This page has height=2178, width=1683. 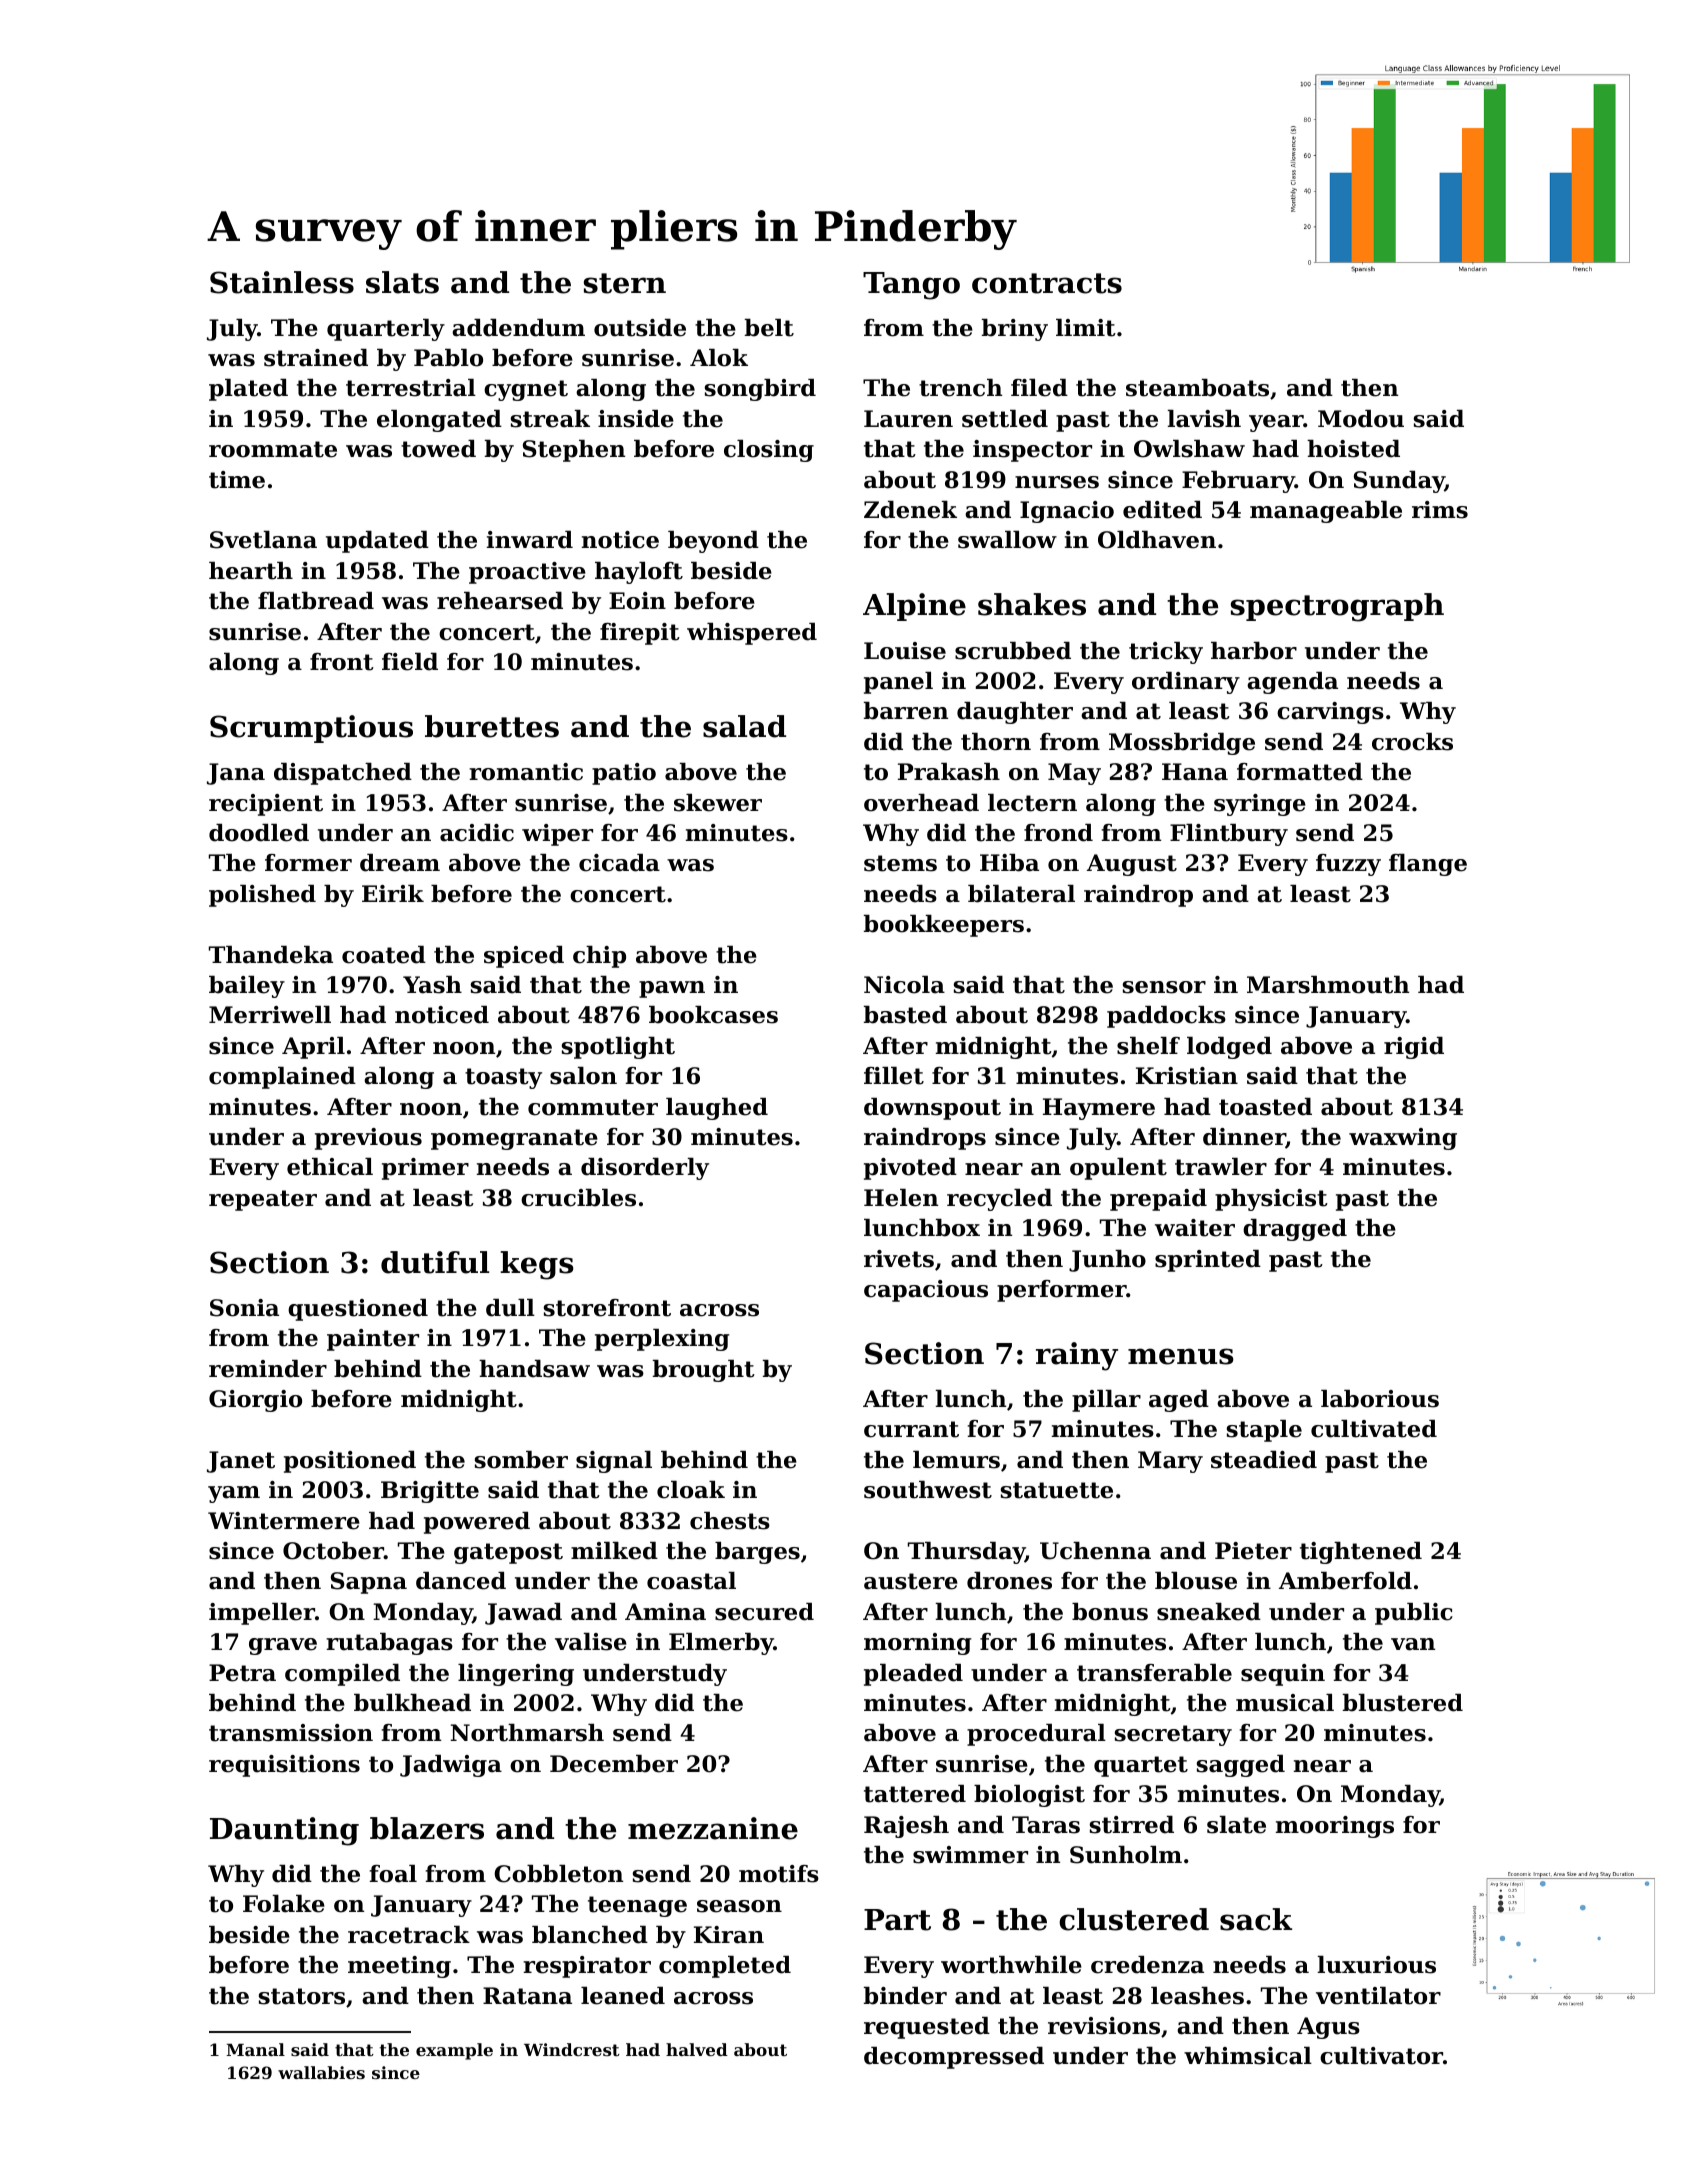 I want to click on somber, so click(x=521, y=1460).
